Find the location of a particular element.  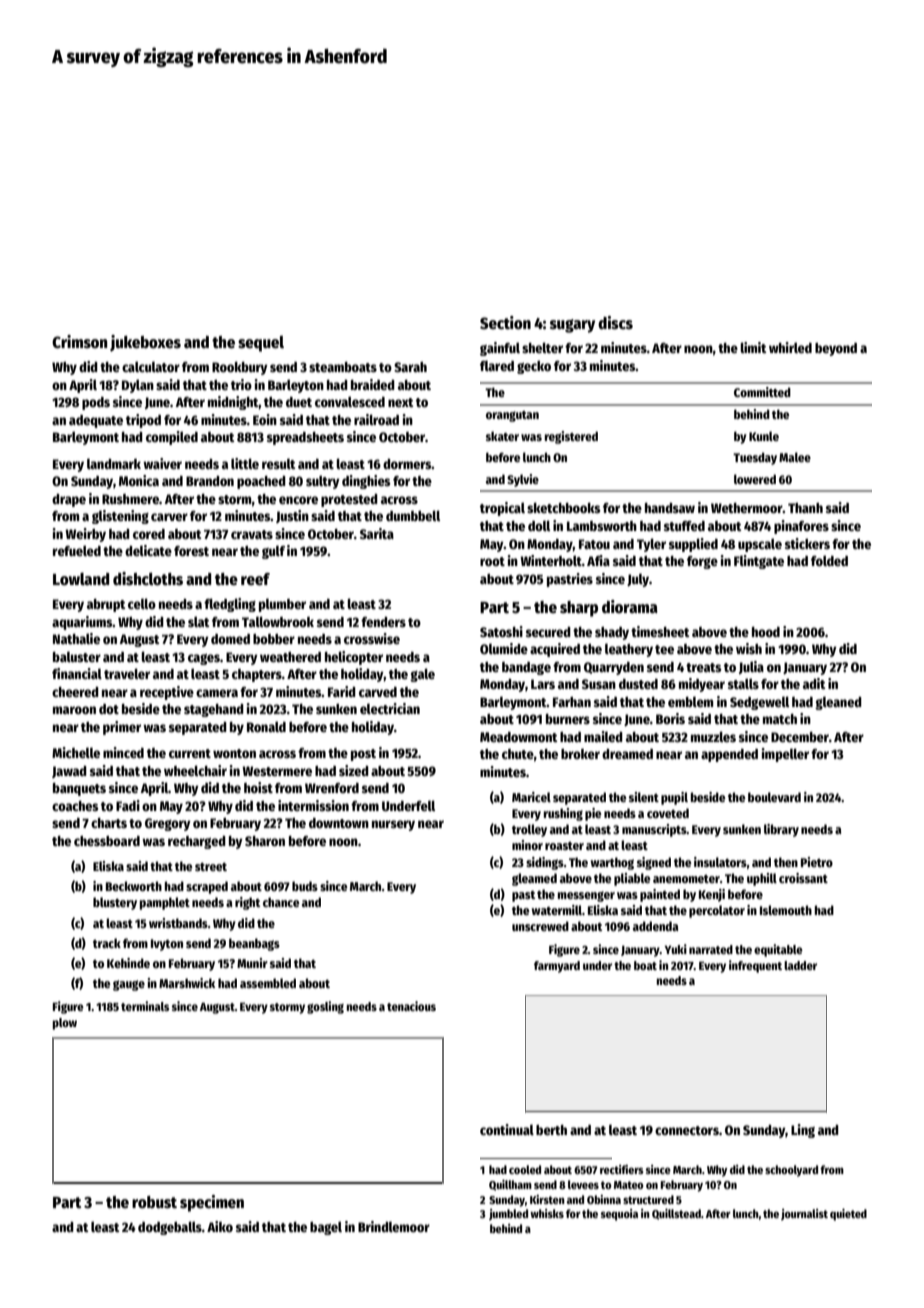

gleamed is located at coordinates (534, 879).
